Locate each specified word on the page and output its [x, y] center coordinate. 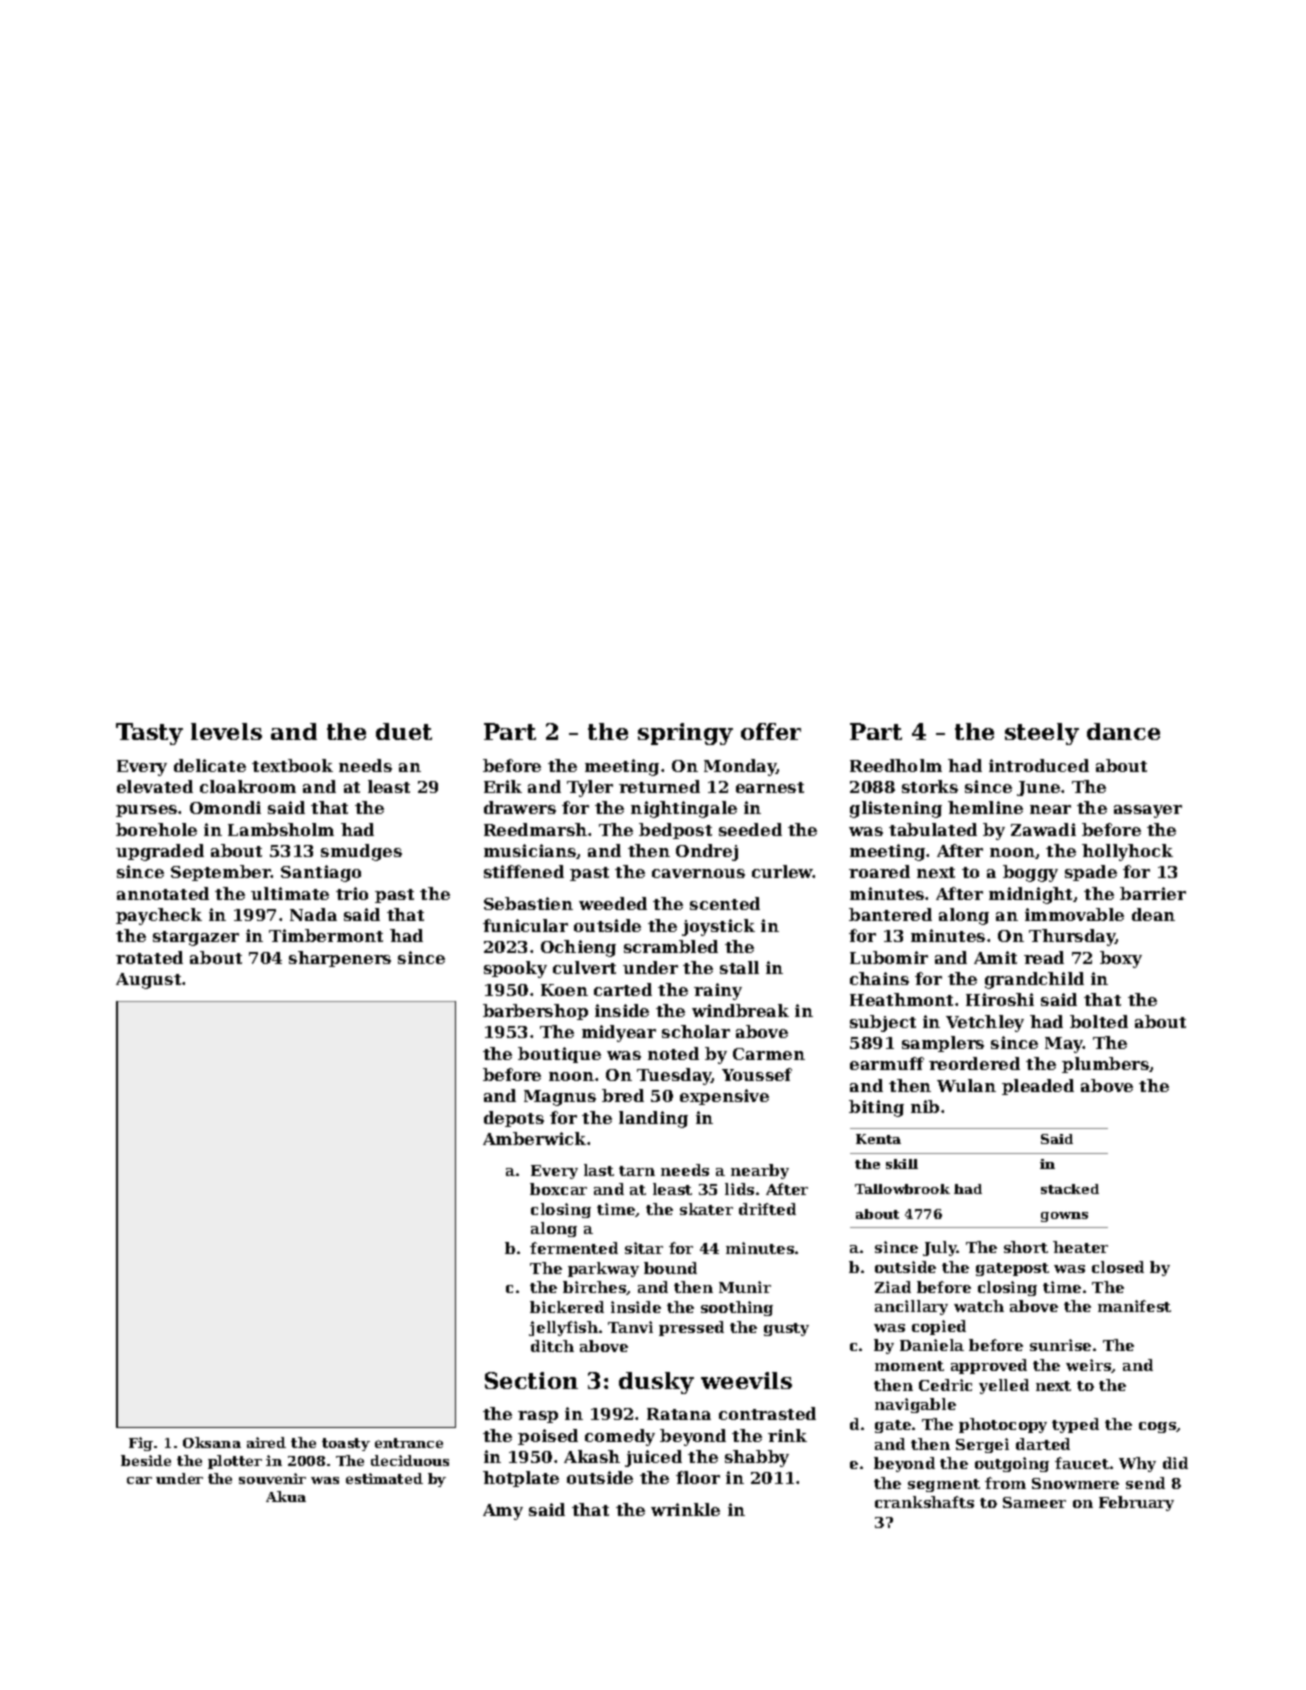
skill [902, 1164]
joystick [718, 927]
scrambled [671, 946]
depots [514, 1119]
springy [685, 734]
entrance [409, 1443]
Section [531, 1380]
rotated [149, 957]
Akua [286, 1496]
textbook [292, 765]
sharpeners [340, 959]
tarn [637, 1171]
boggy [1030, 873]
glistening [896, 809]
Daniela [932, 1345]
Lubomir [889, 957]
